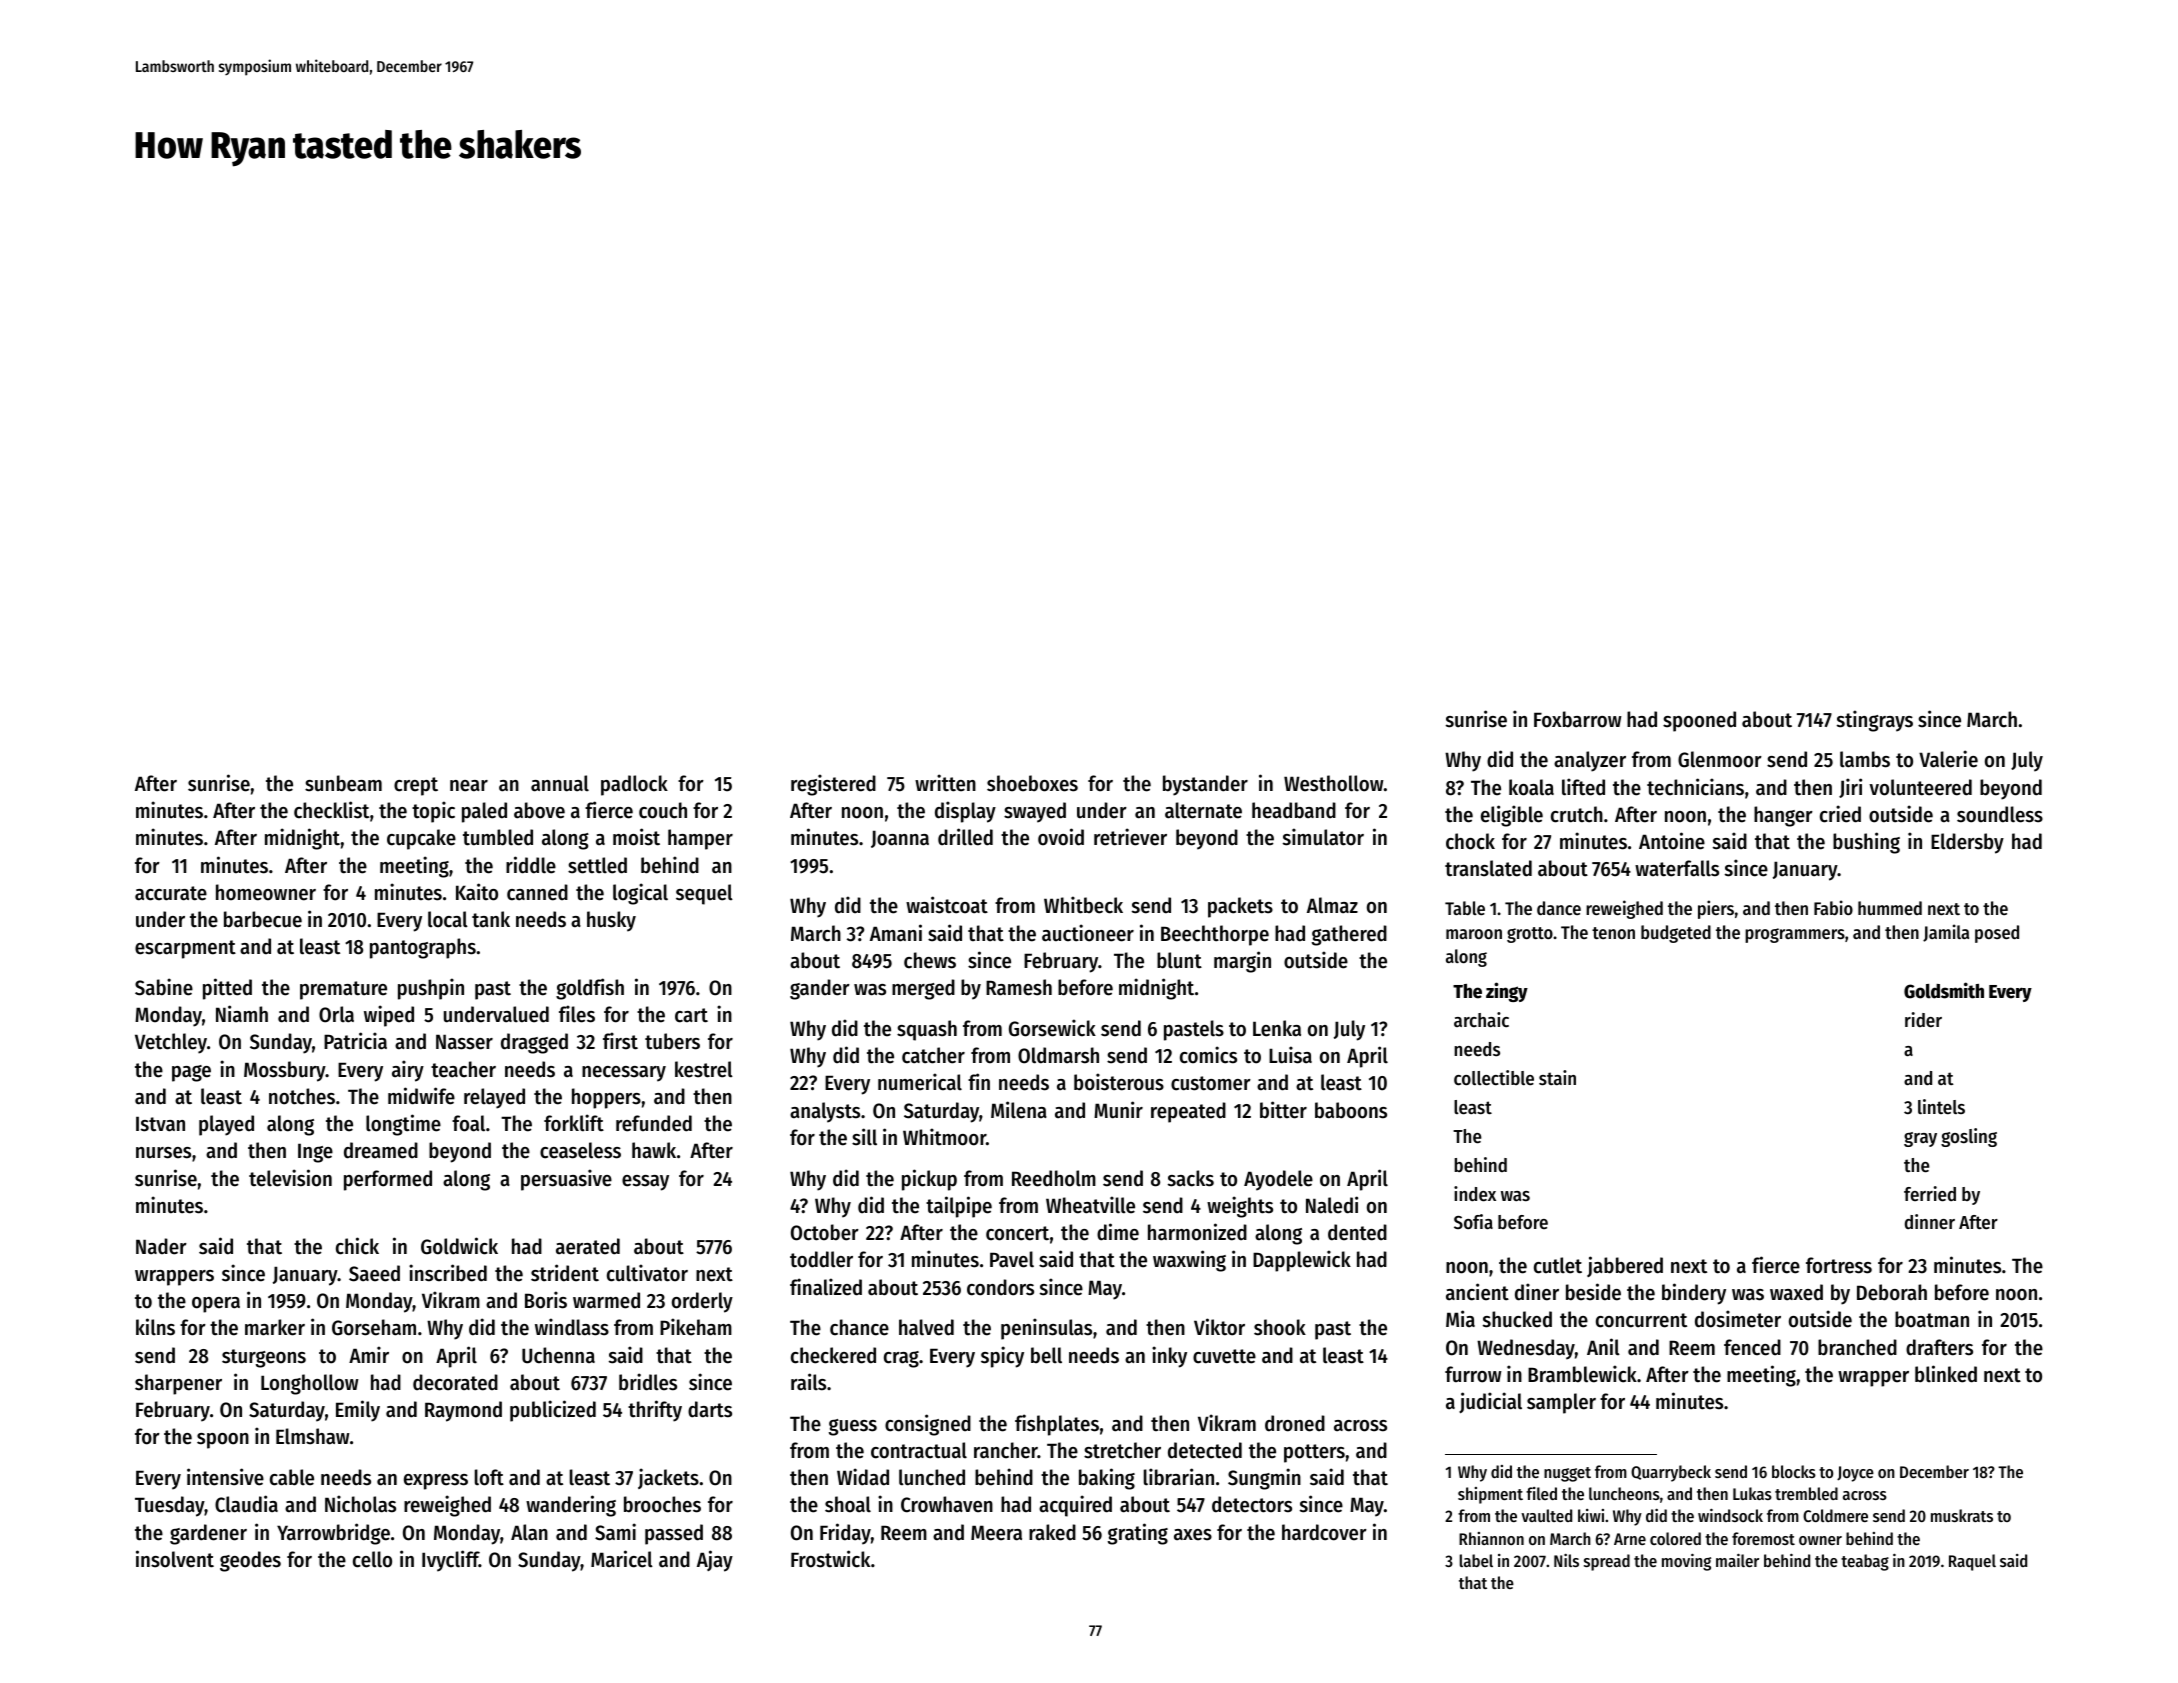 The height and width of the page is (1683, 2178). Describe the element at coordinates (820, 989) in the page. I see `gander` at that location.
